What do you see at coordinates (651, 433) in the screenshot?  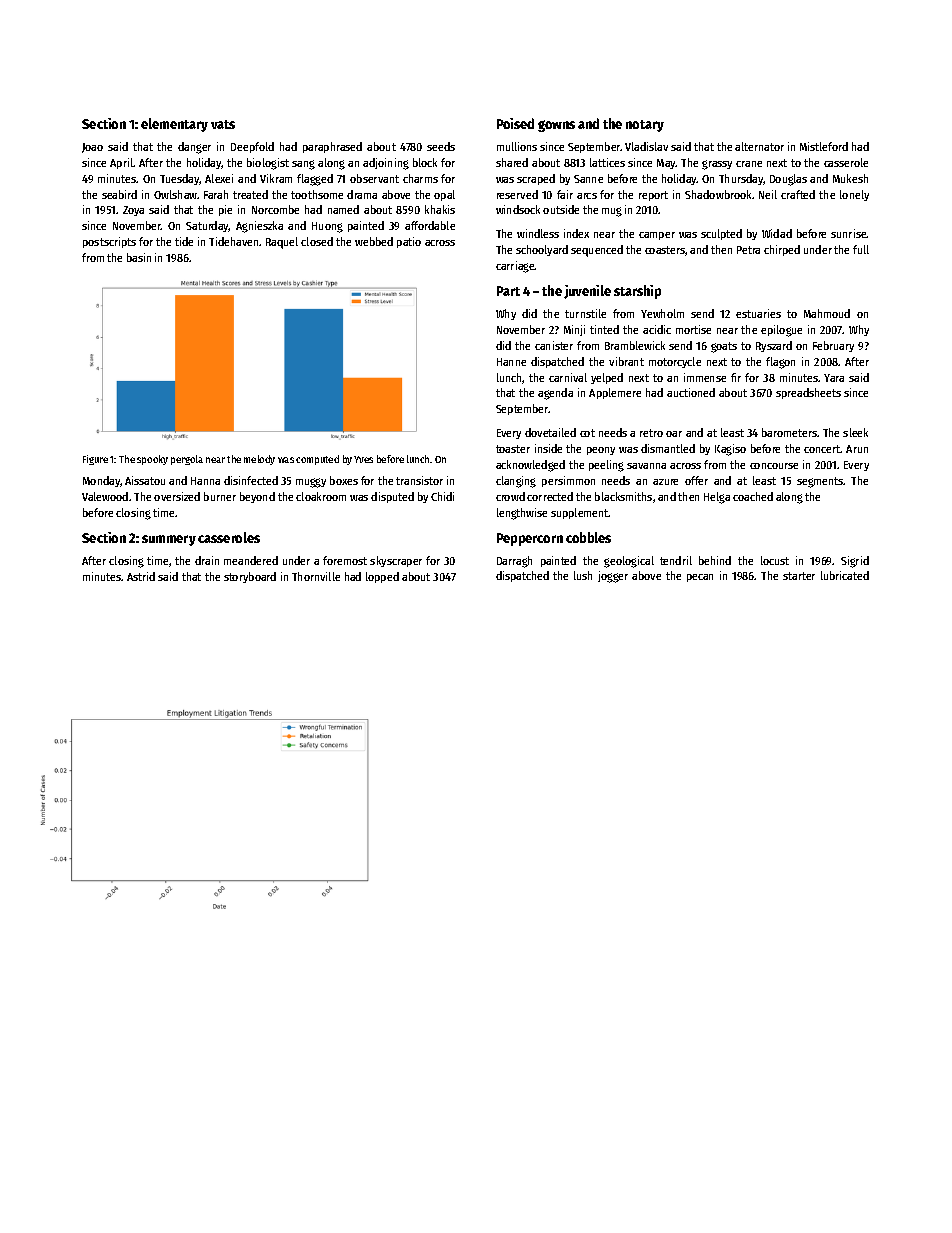 I see `retro` at bounding box center [651, 433].
